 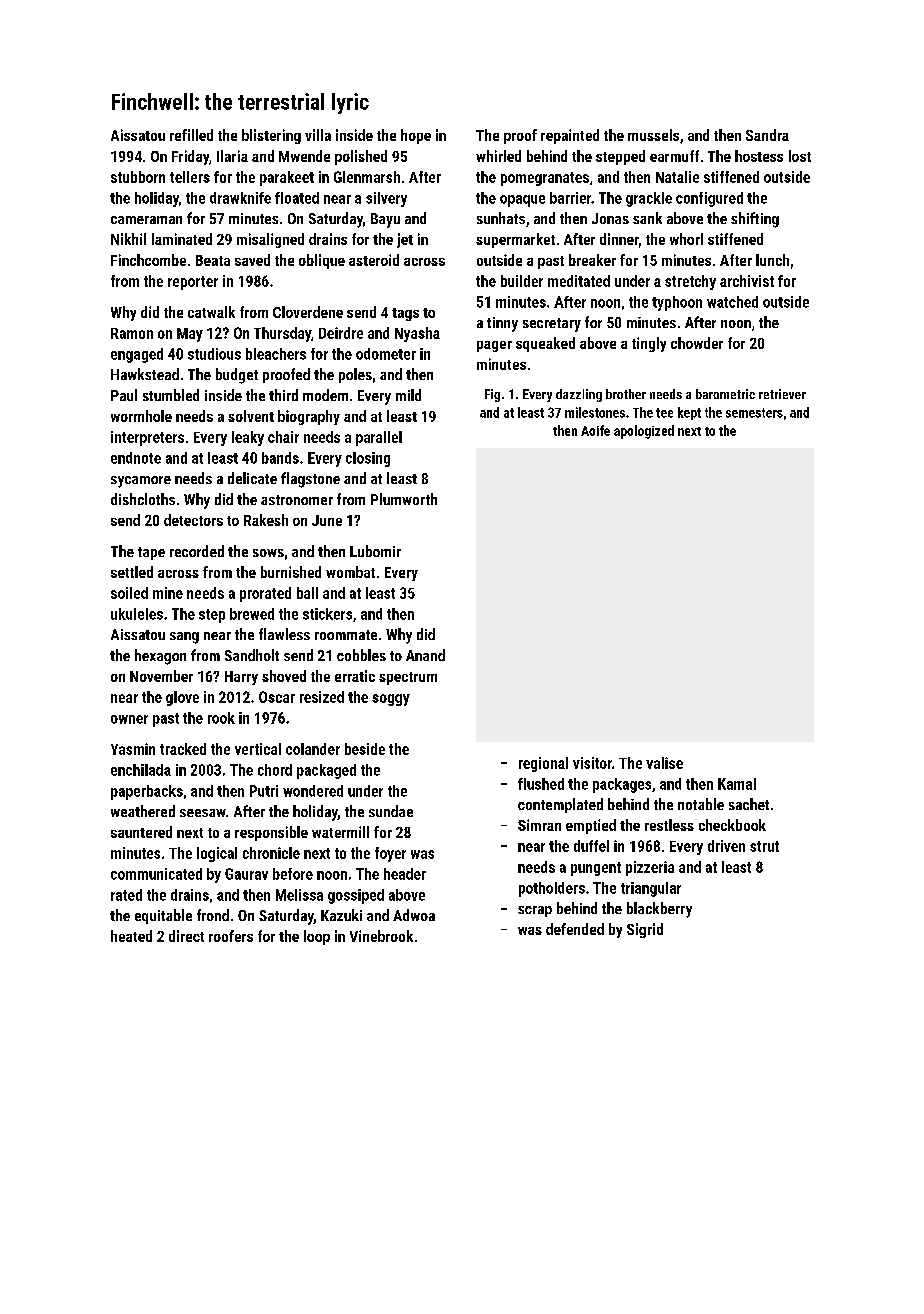 I want to click on refilled, so click(x=191, y=135).
